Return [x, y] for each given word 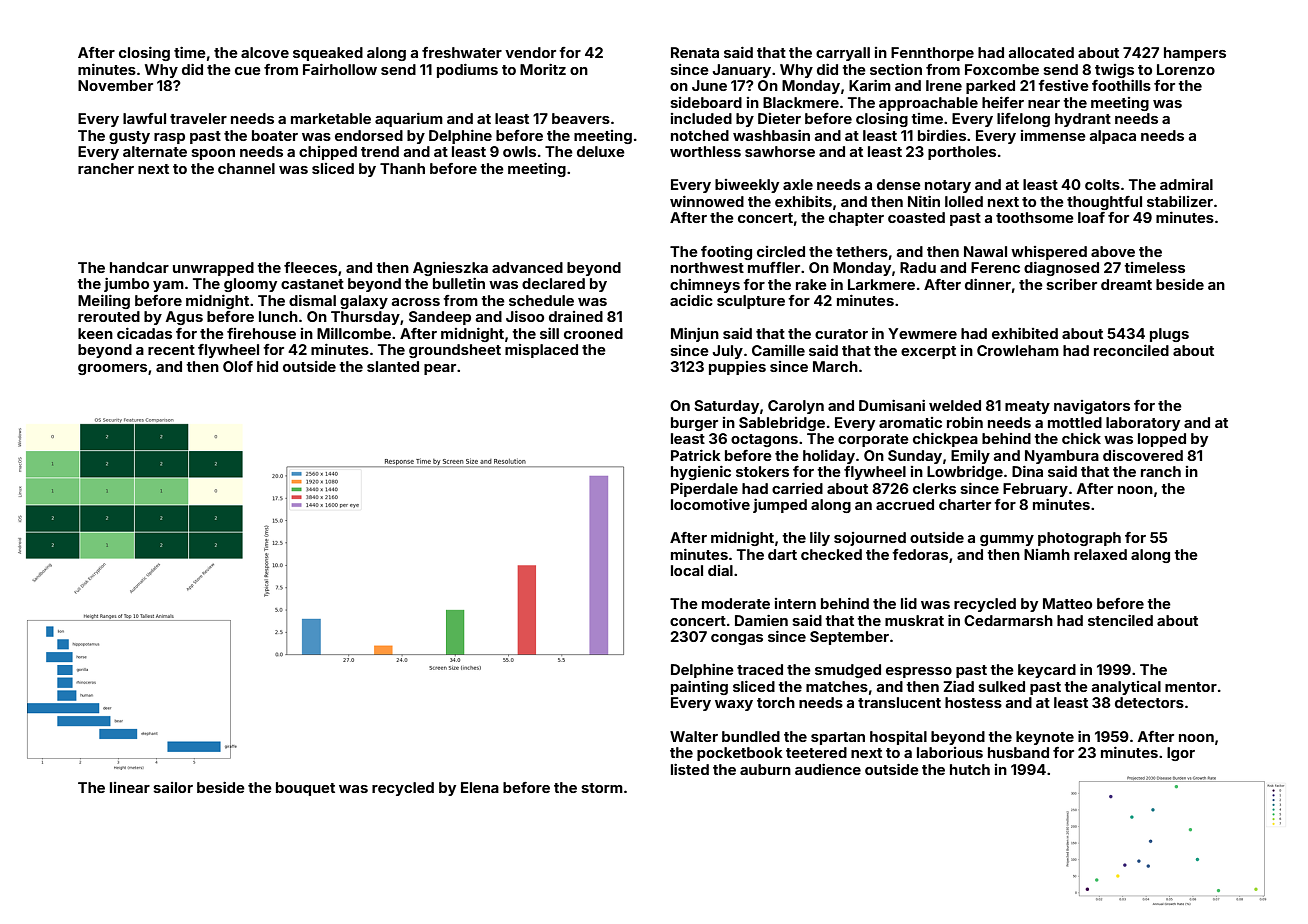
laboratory [1143, 424]
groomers [112, 369]
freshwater [462, 52]
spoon [213, 154]
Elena [480, 787]
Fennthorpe [932, 54]
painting [699, 688]
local [687, 570]
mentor [1191, 687]
